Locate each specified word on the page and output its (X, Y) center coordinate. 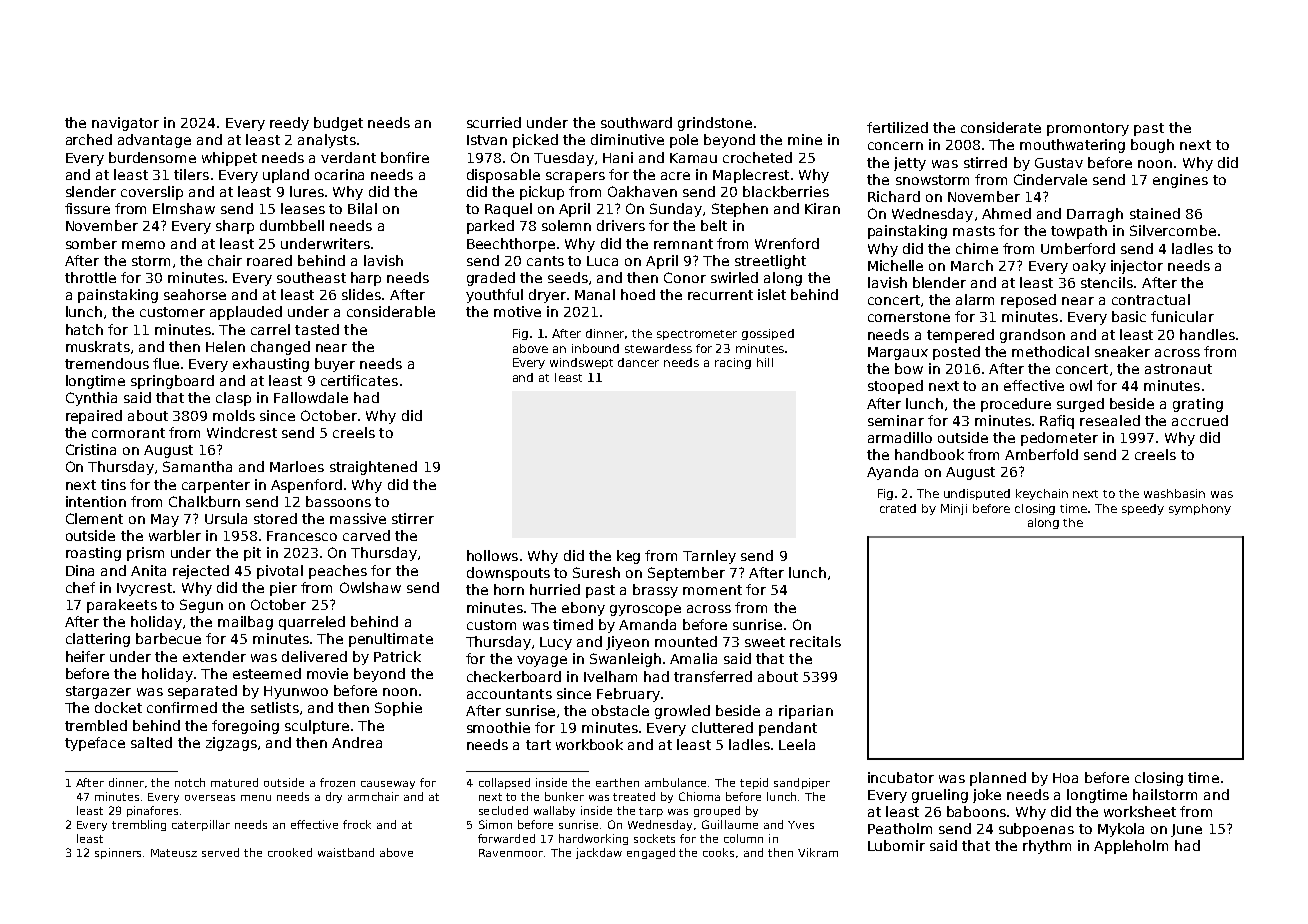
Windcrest (242, 432)
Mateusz (174, 853)
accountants (509, 694)
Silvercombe (1173, 230)
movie (327, 673)
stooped (895, 387)
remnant (683, 244)
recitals (815, 641)
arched (89, 139)
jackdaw (599, 853)
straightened (373, 468)
